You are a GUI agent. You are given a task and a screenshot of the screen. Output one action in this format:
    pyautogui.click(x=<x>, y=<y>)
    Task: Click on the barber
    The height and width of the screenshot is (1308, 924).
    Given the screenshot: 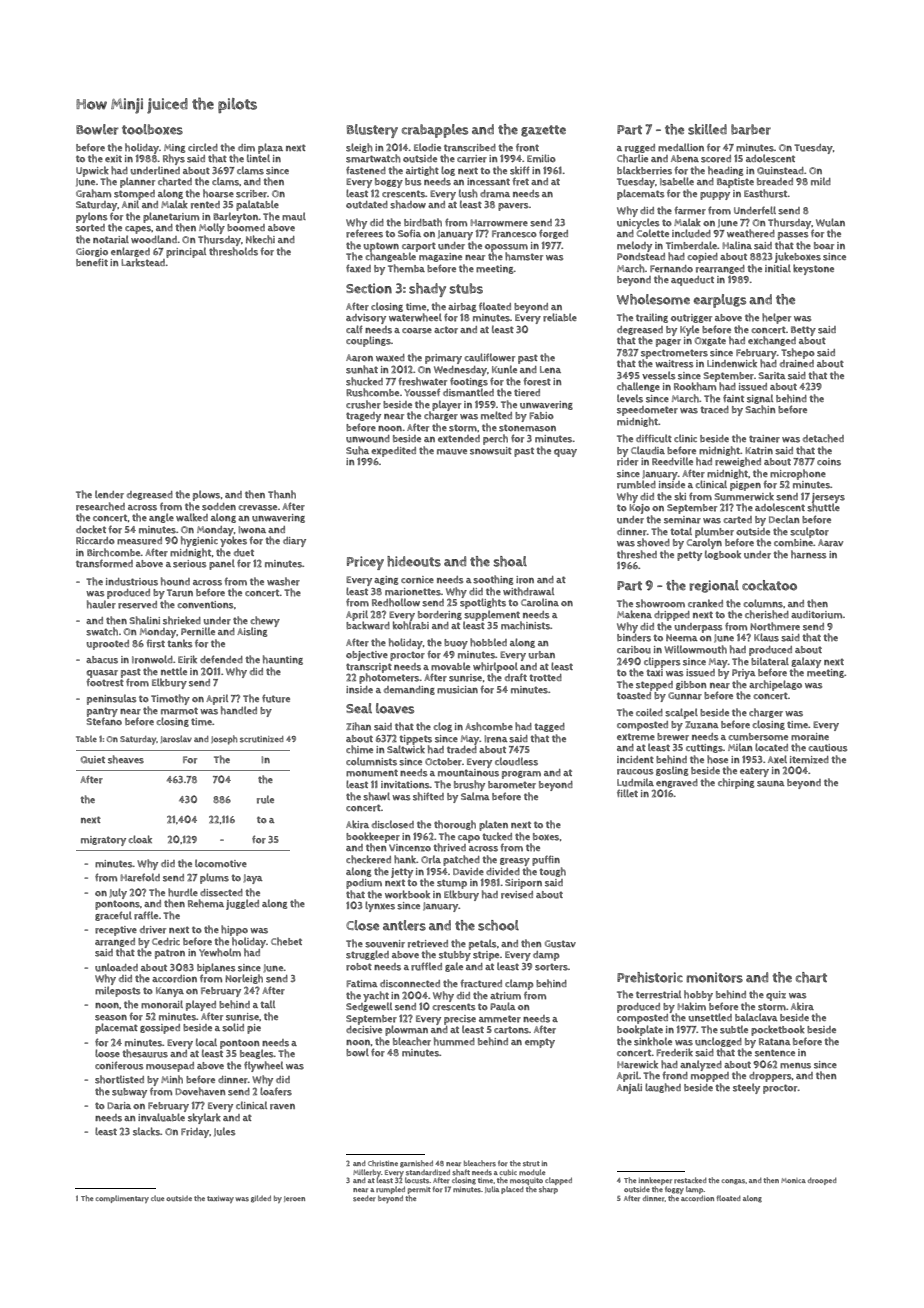 What is the action you would take?
    pyautogui.click(x=751, y=129)
